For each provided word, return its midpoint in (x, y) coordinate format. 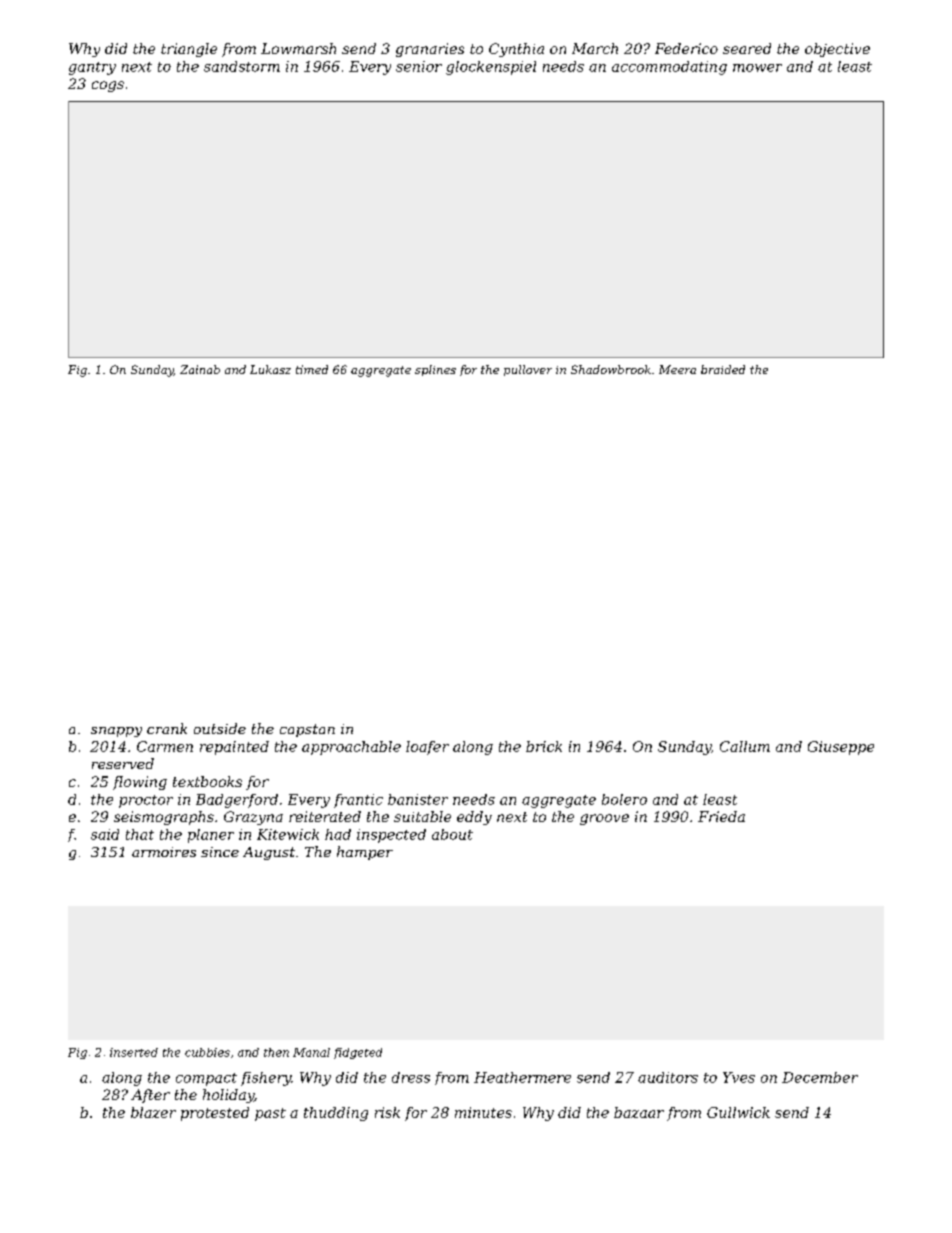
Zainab (200, 369)
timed (312, 369)
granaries (430, 50)
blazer (153, 1112)
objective (837, 50)
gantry (92, 68)
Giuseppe (841, 748)
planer (211, 836)
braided (723, 369)
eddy (474, 818)
